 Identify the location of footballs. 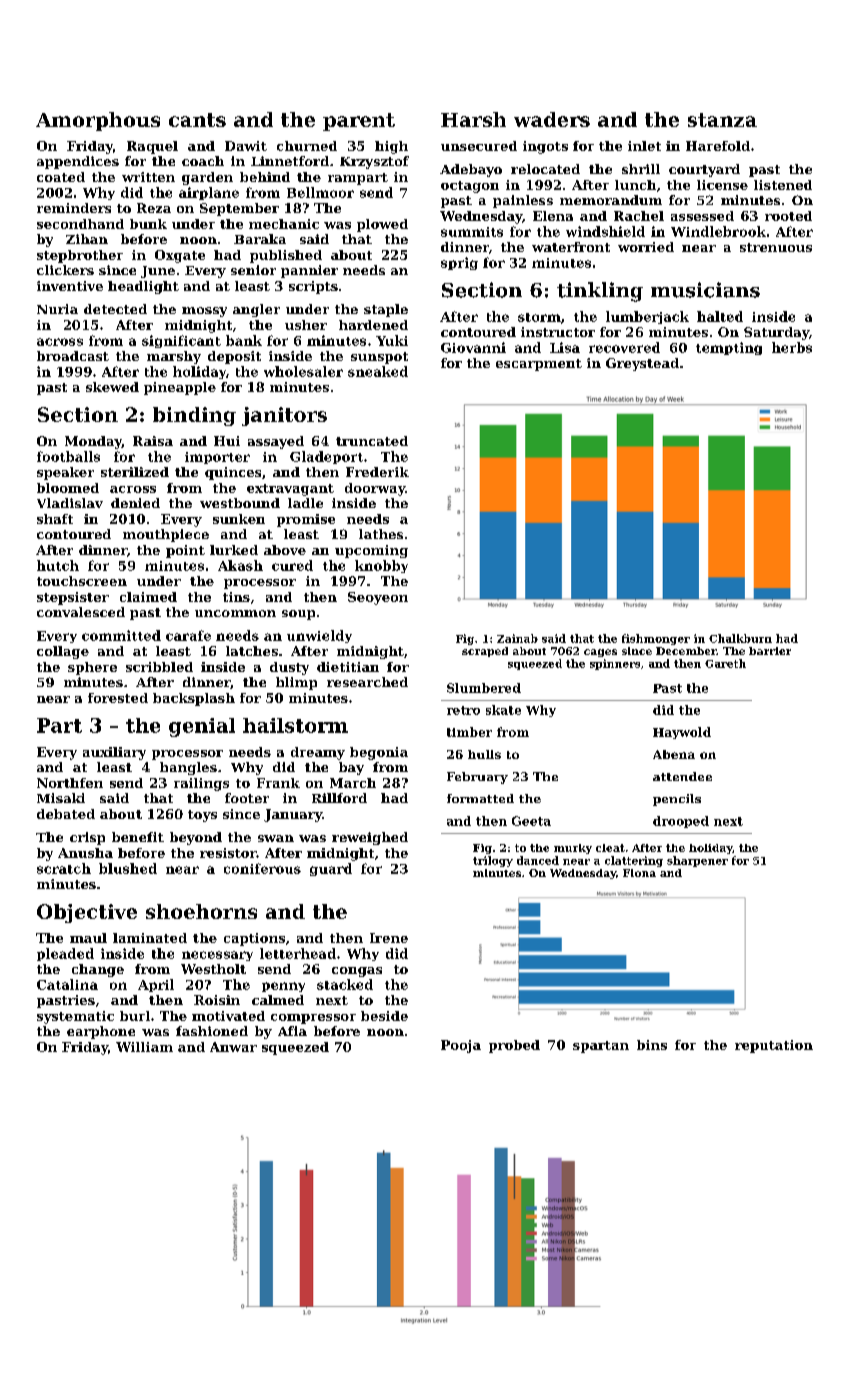
(68, 456).
